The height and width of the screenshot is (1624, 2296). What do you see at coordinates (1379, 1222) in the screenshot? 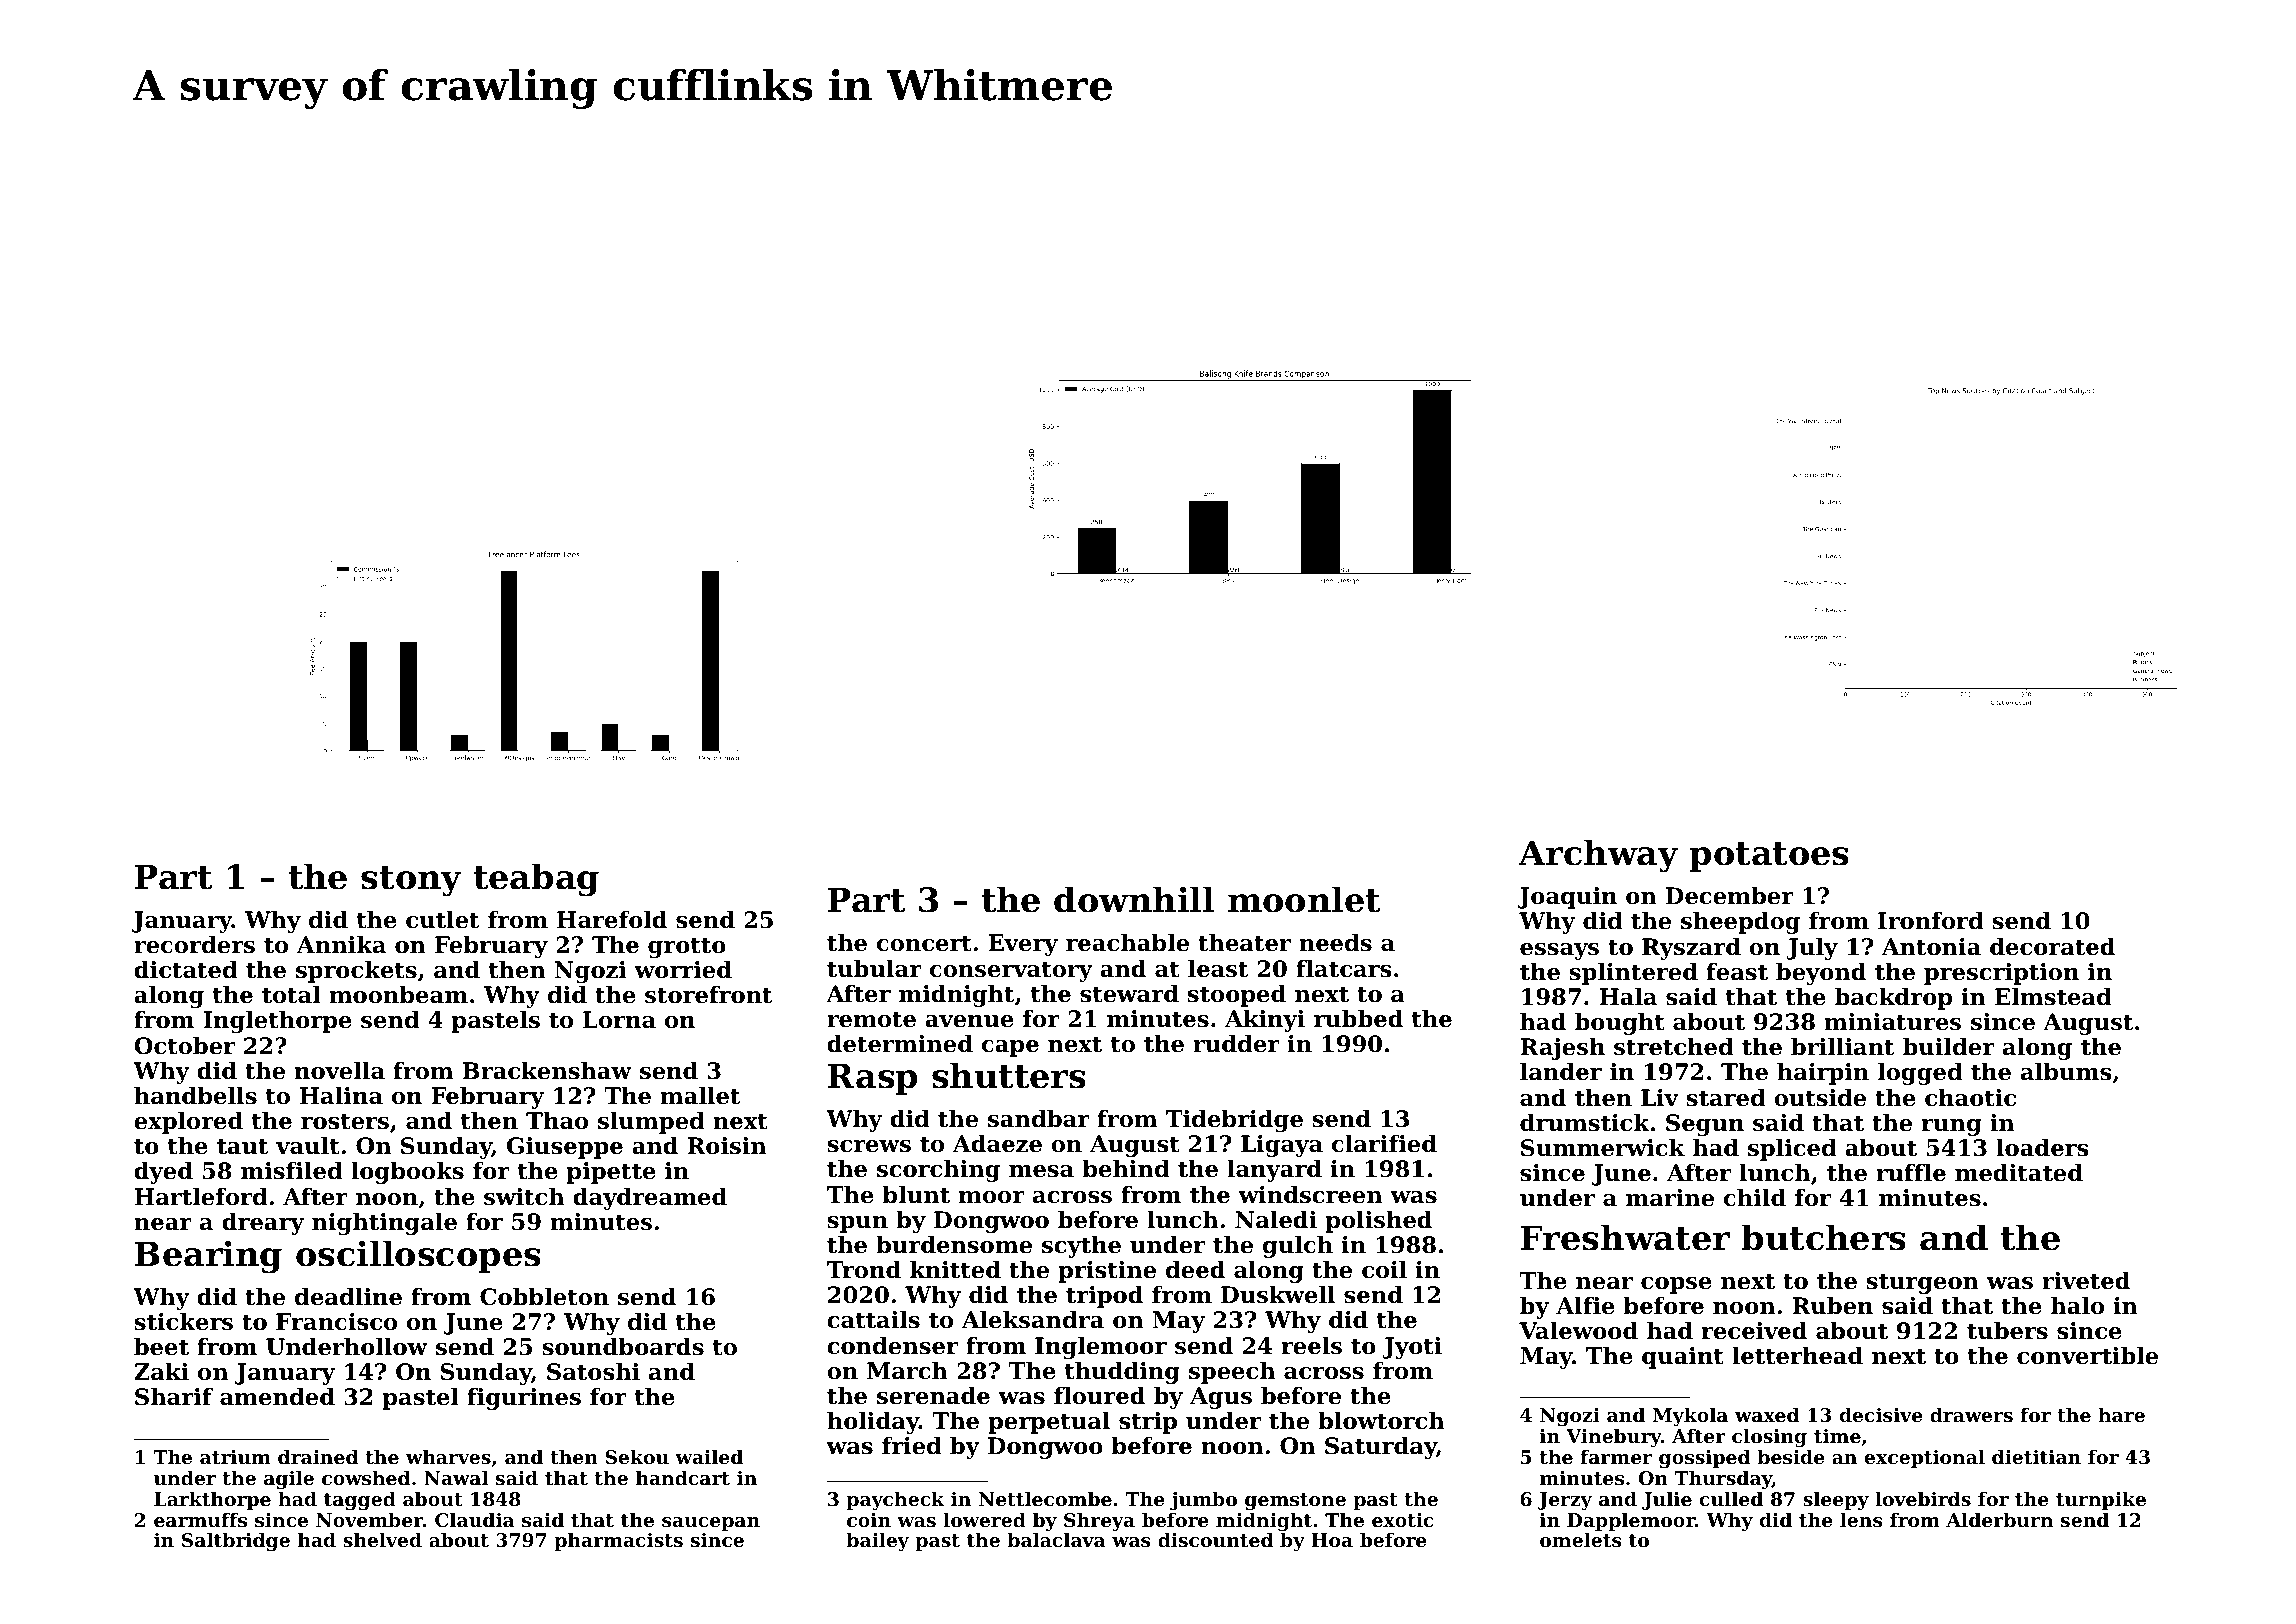
I see `polished` at bounding box center [1379, 1222].
